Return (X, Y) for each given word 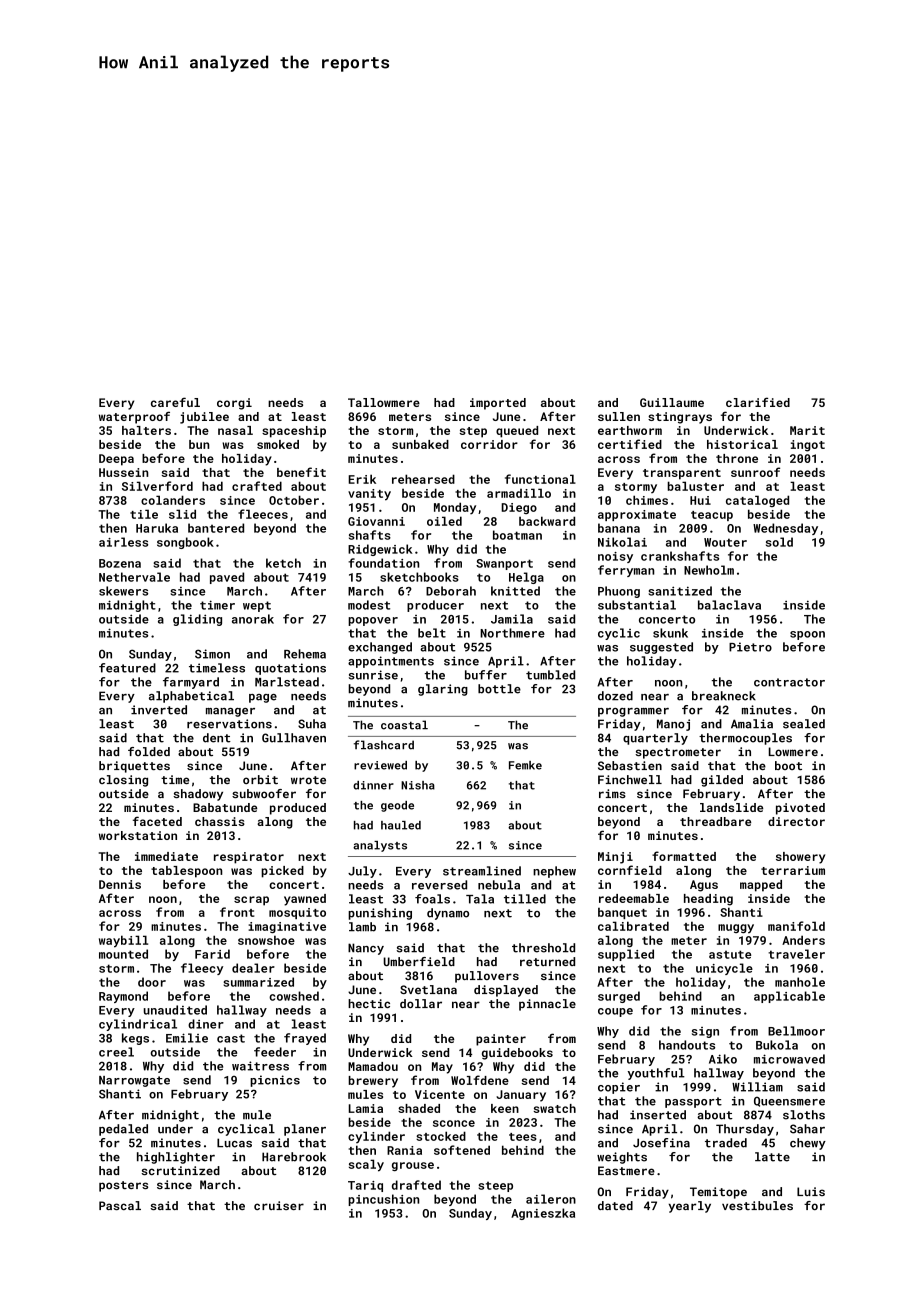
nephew (554, 872)
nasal (235, 430)
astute (730, 954)
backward (547, 521)
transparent (682, 474)
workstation (138, 835)
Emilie (187, 1038)
